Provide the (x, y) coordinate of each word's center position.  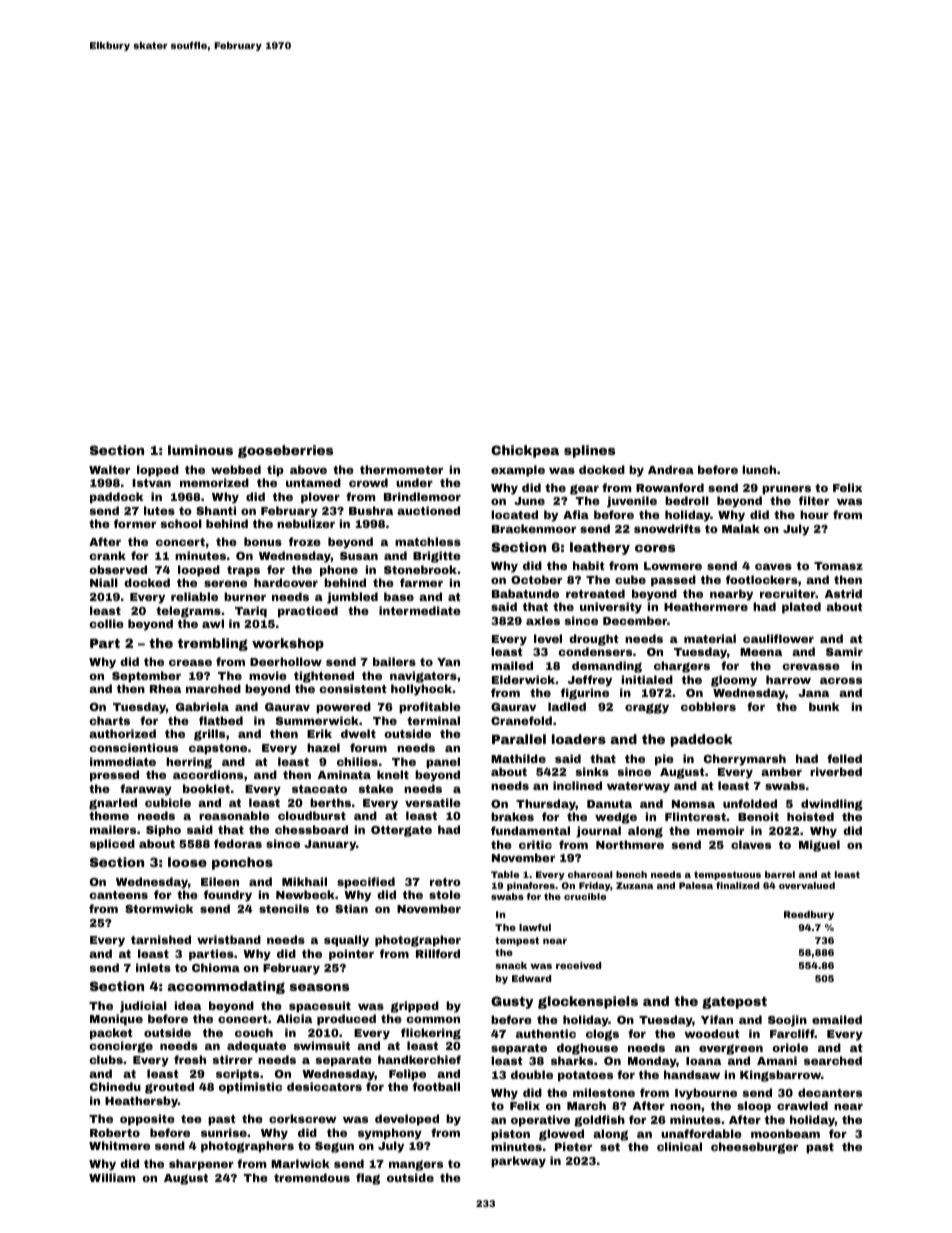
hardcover (286, 582)
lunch (759, 469)
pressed (114, 776)
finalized (737, 885)
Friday (594, 886)
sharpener (201, 1165)
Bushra (371, 510)
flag (368, 1179)
